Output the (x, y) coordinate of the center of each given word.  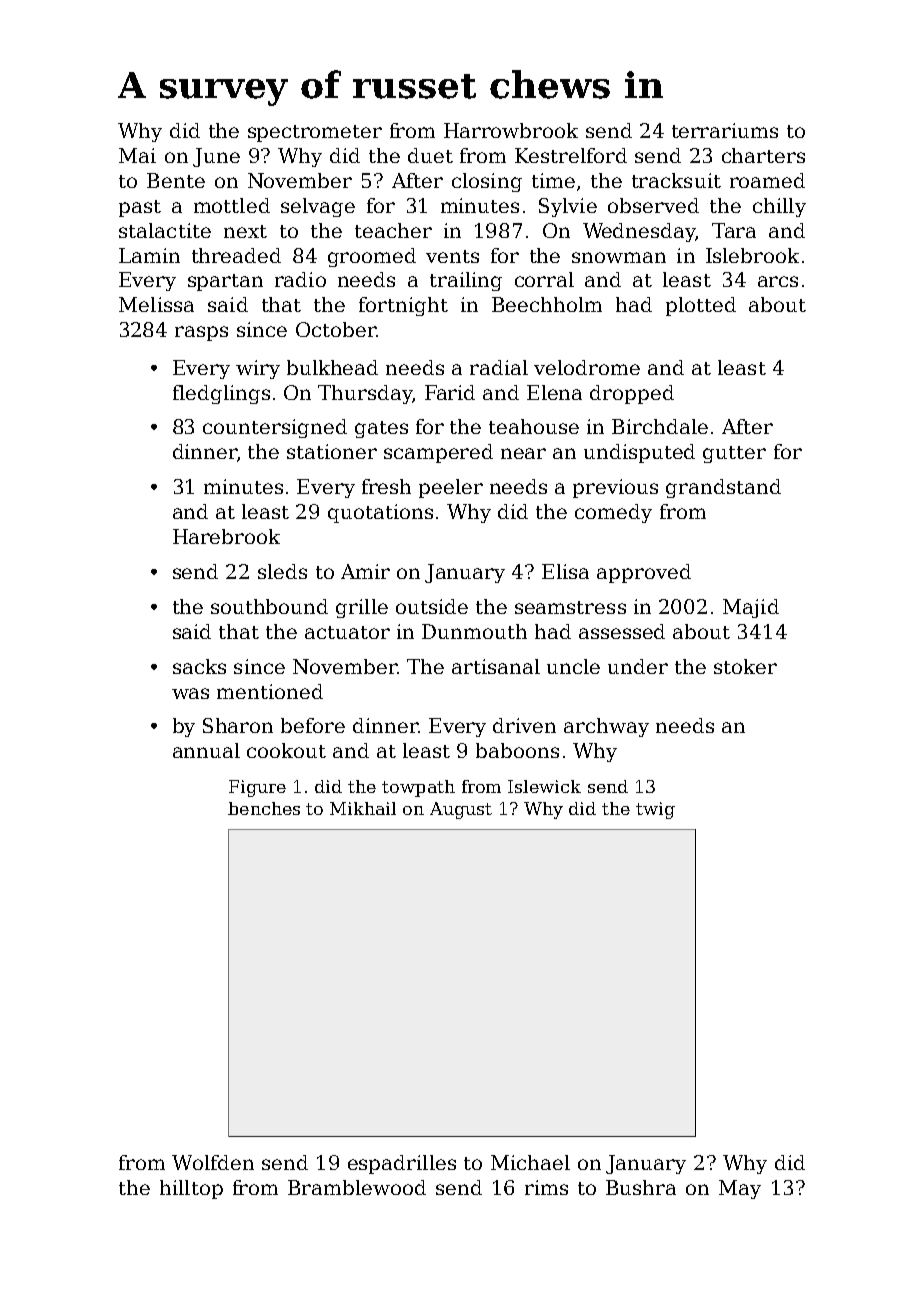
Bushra (641, 1187)
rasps (201, 333)
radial (499, 367)
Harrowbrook (511, 130)
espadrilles (402, 1164)
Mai (137, 155)
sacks (199, 666)
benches (264, 808)
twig (655, 810)
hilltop (191, 1189)
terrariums (725, 130)
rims (546, 1187)
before (313, 725)
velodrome (587, 367)
